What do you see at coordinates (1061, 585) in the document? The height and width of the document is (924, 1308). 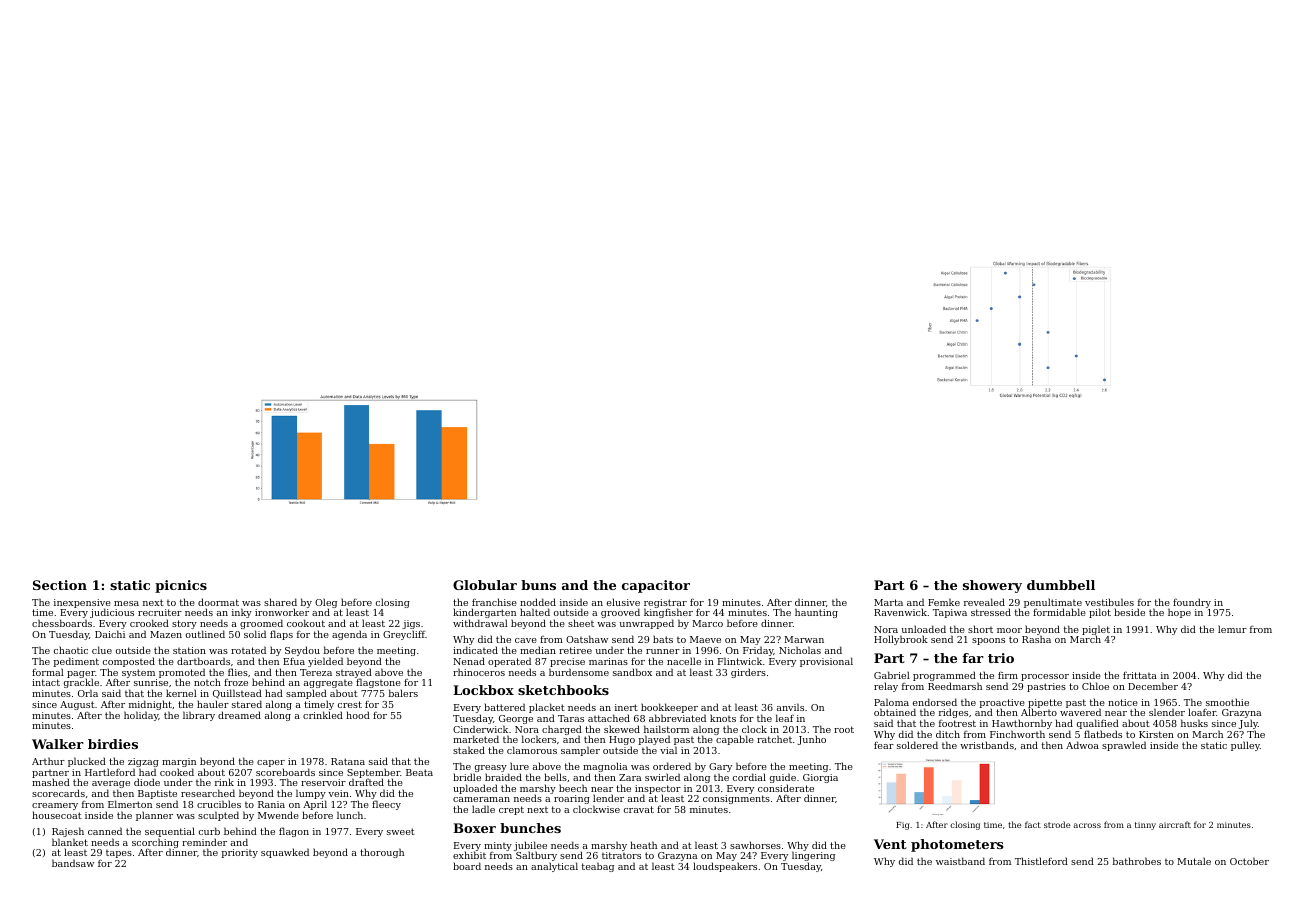 I see `dumbbell` at bounding box center [1061, 585].
